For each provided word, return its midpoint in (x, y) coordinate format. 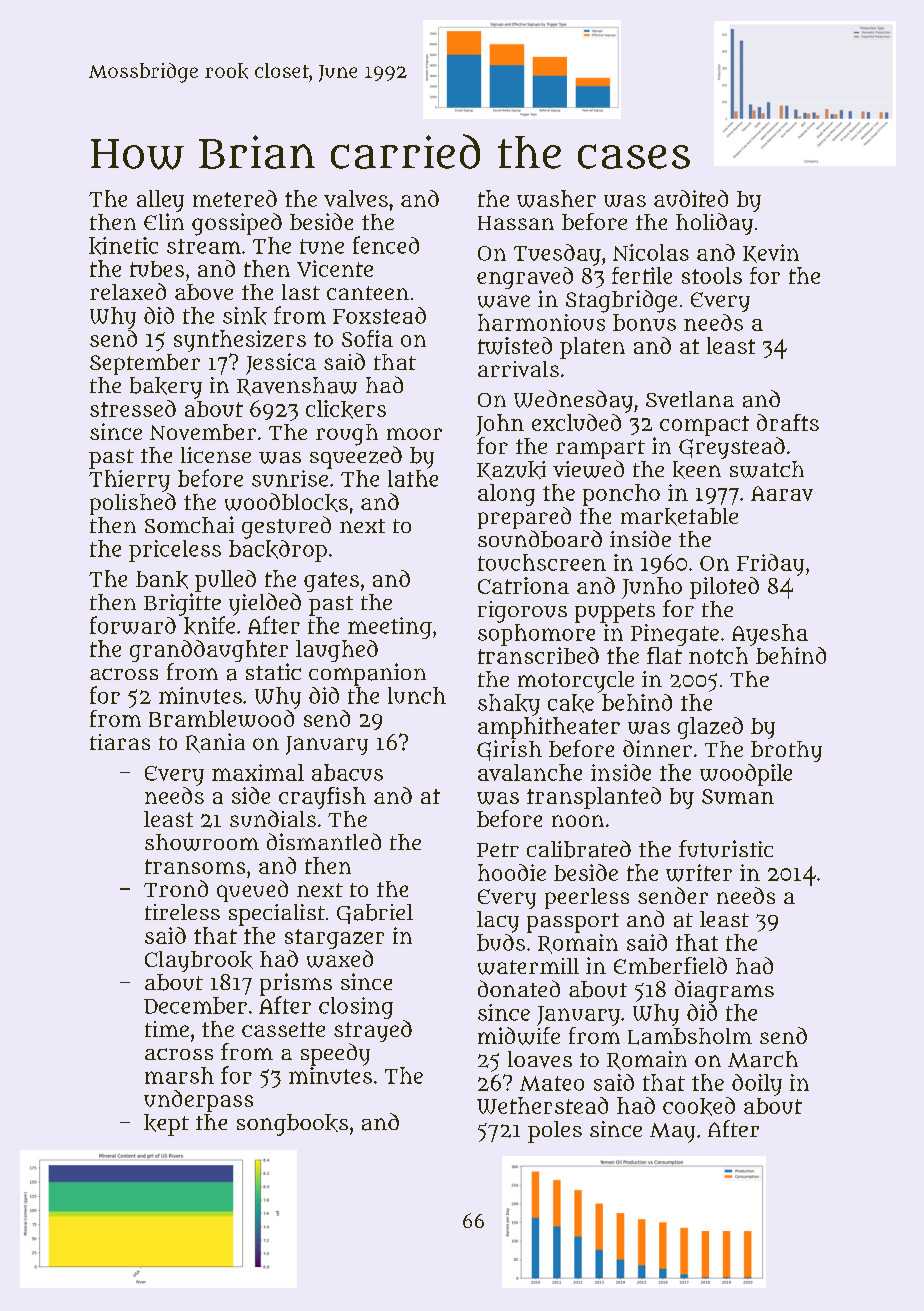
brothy (786, 751)
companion (367, 674)
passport (573, 923)
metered (235, 198)
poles (555, 1132)
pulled (225, 581)
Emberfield (670, 965)
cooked (699, 1106)
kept (166, 1125)
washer (556, 199)
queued (252, 891)
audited (691, 198)
